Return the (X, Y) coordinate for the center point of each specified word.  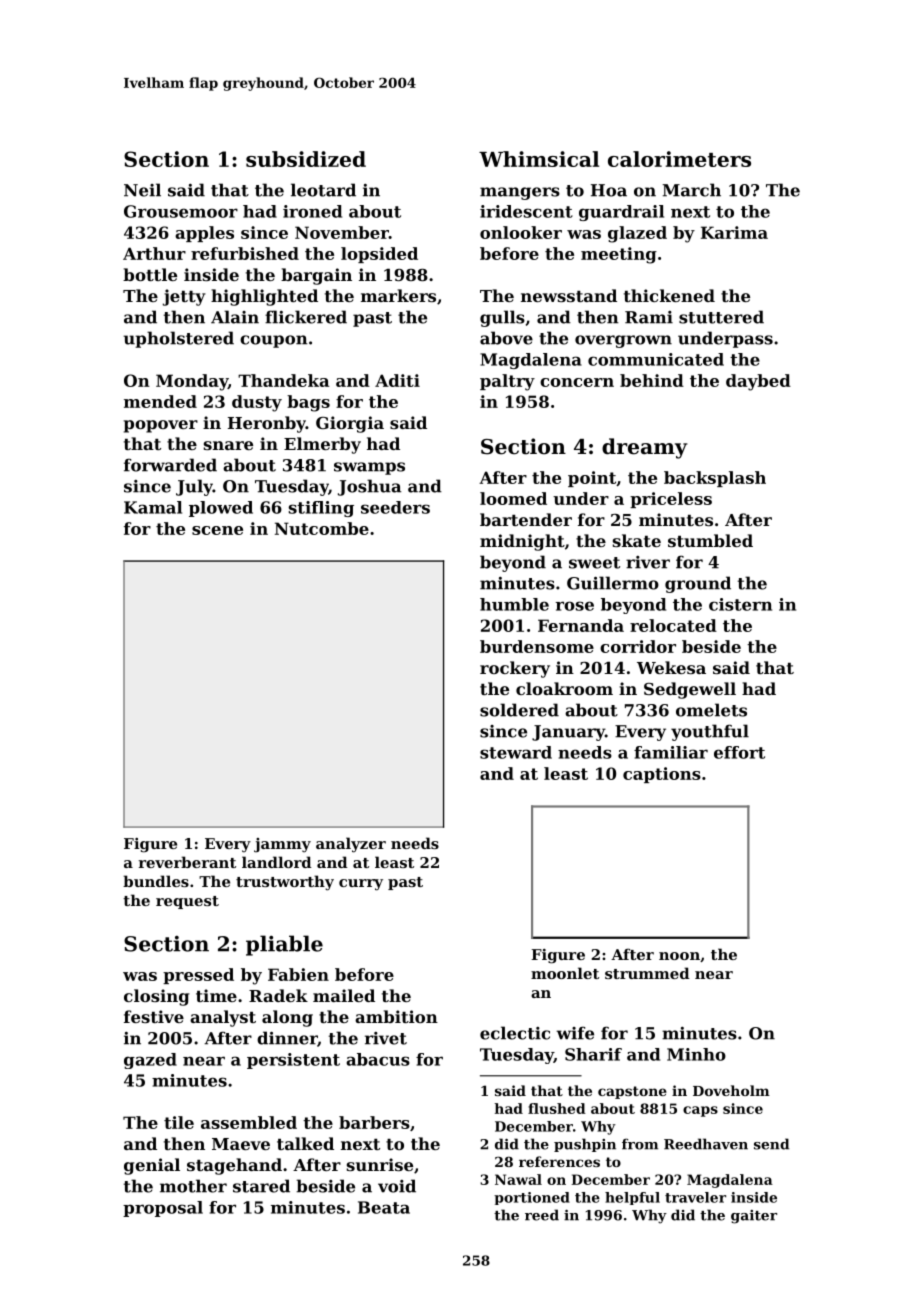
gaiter (754, 1217)
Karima (734, 232)
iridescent (526, 211)
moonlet (565, 973)
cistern (740, 604)
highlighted (264, 297)
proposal (163, 1209)
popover (161, 426)
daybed (758, 382)
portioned (532, 1198)
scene (217, 530)
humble (514, 604)
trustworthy (285, 883)
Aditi (397, 380)
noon (679, 956)
